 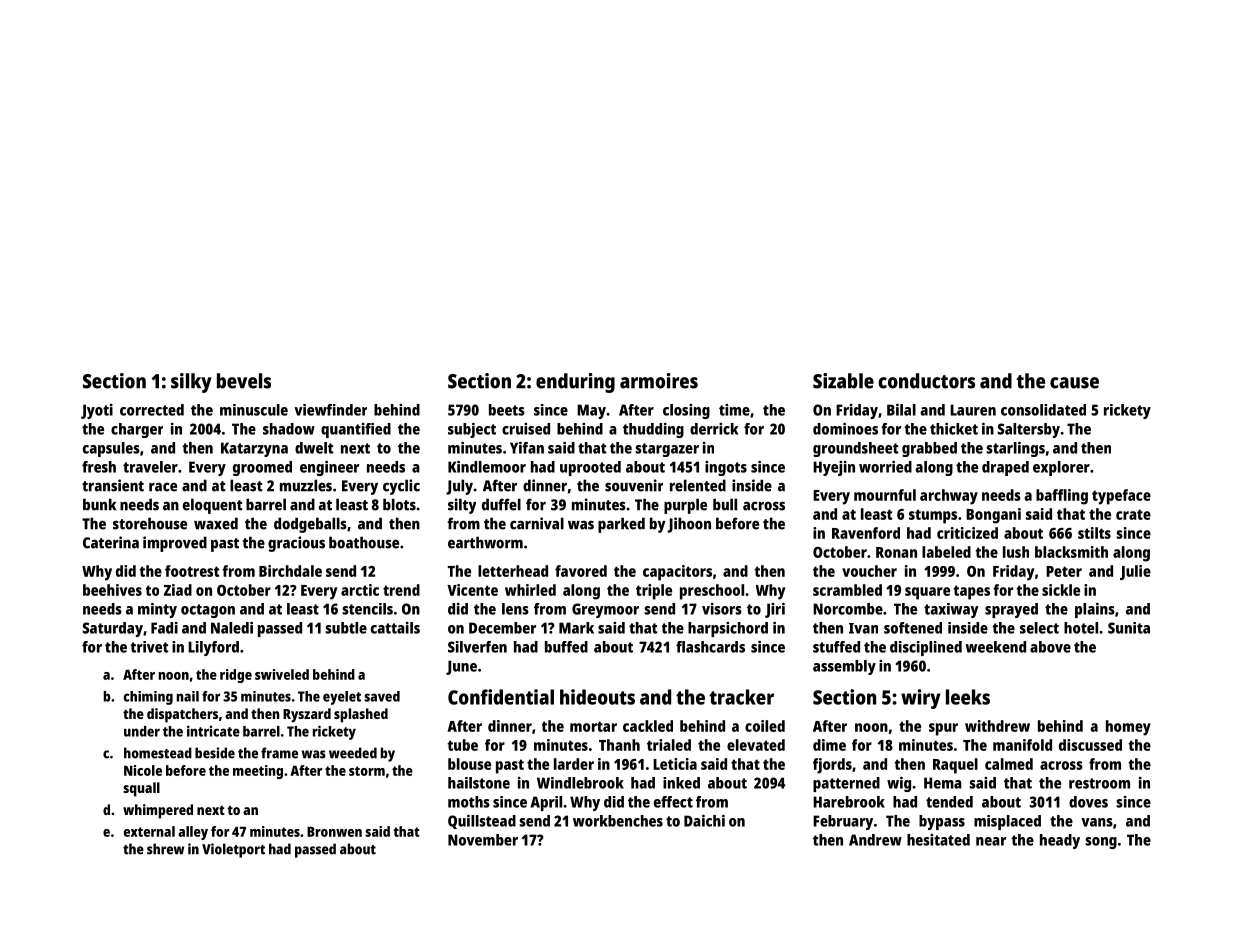 I want to click on Naledi, so click(x=232, y=628).
